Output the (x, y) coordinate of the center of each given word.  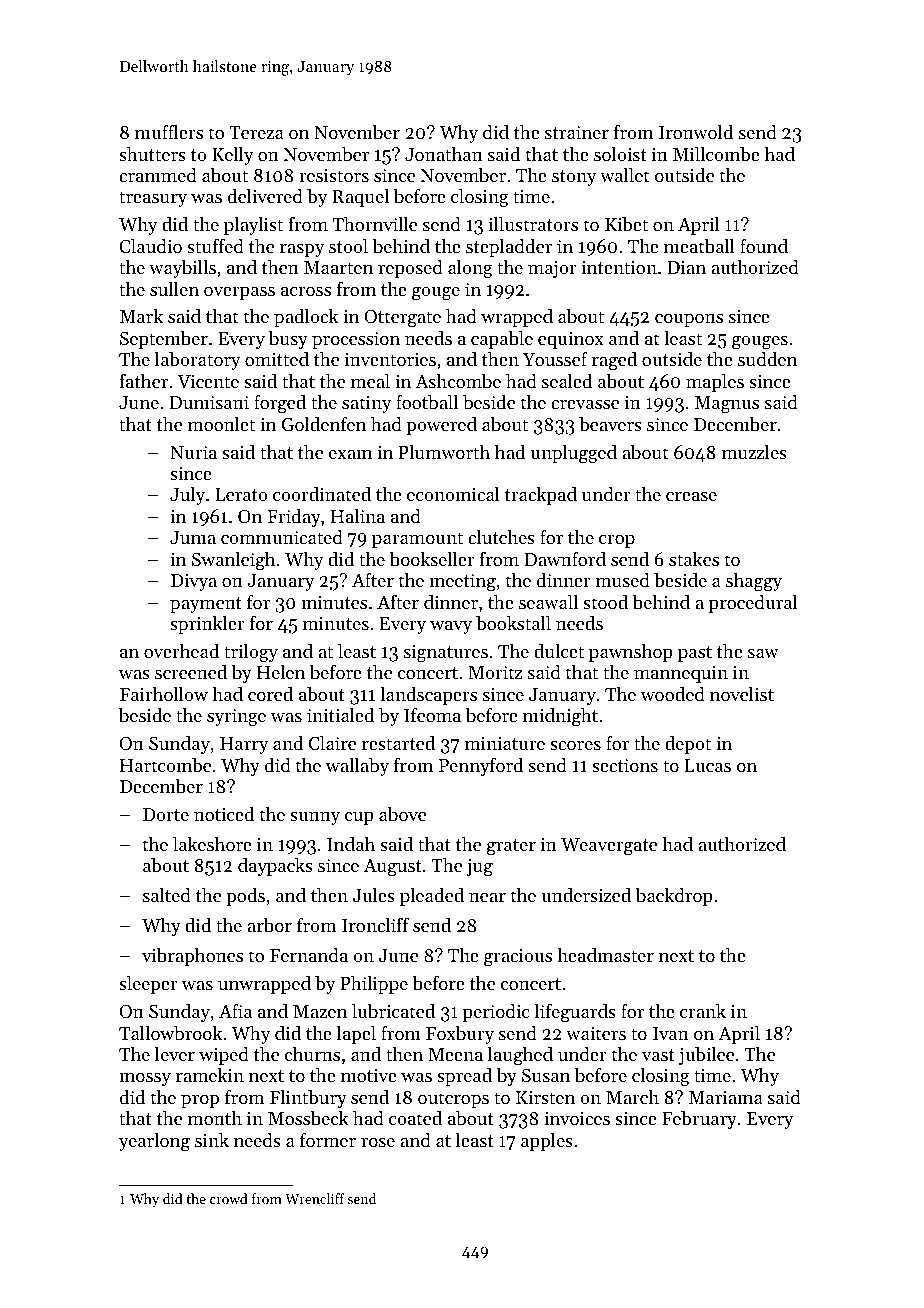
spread (464, 1077)
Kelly (233, 156)
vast (658, 1055)
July (187, 496)
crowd (229, 1198)
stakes (694, 559)
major (552, 269)
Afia (235, 1010)
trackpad (541, 496)
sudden (767, 359)
